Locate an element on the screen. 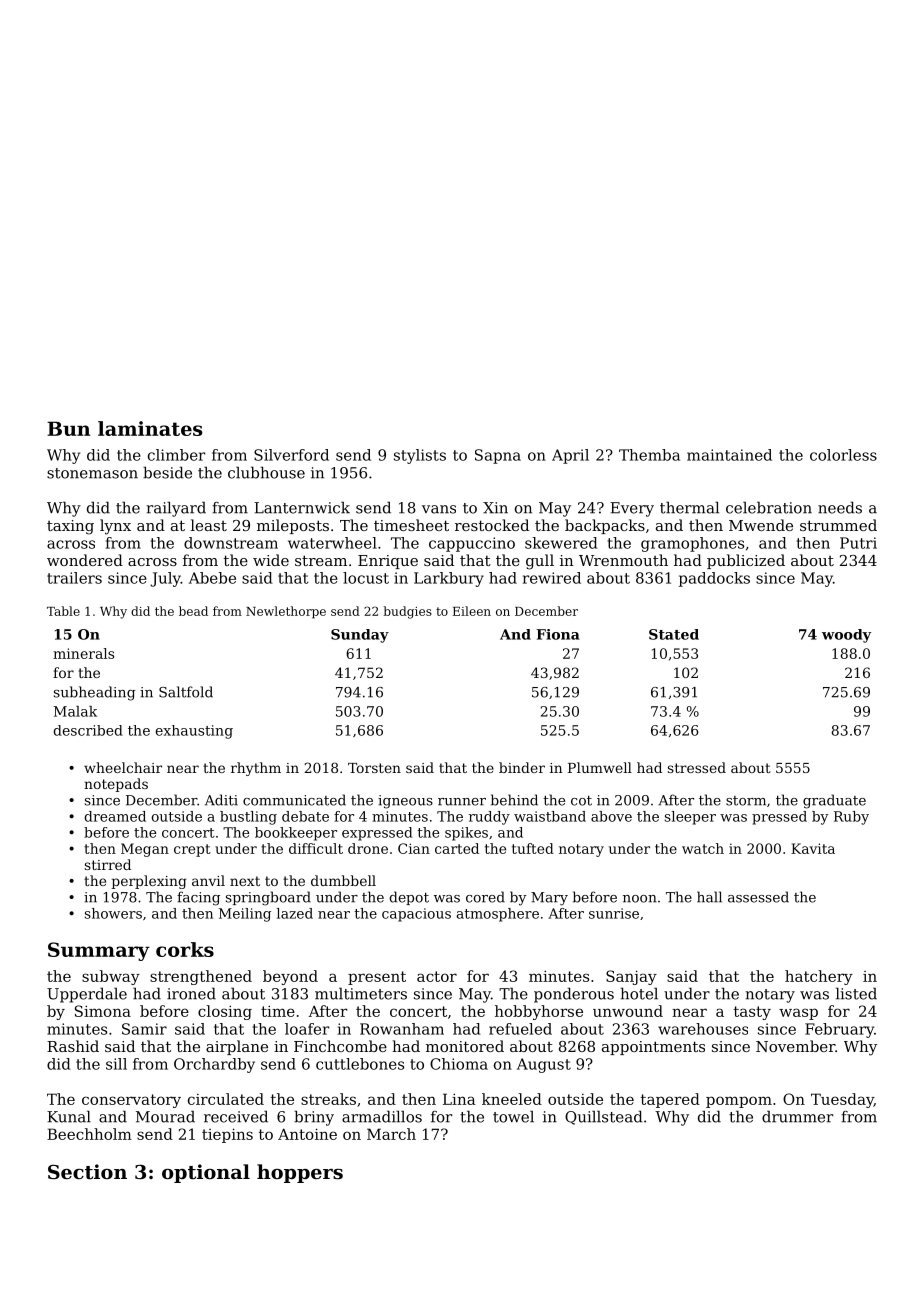 Image resolution: width=924 pixels, height=1308 pixels. Themba is located at coordinates (649, 455).
